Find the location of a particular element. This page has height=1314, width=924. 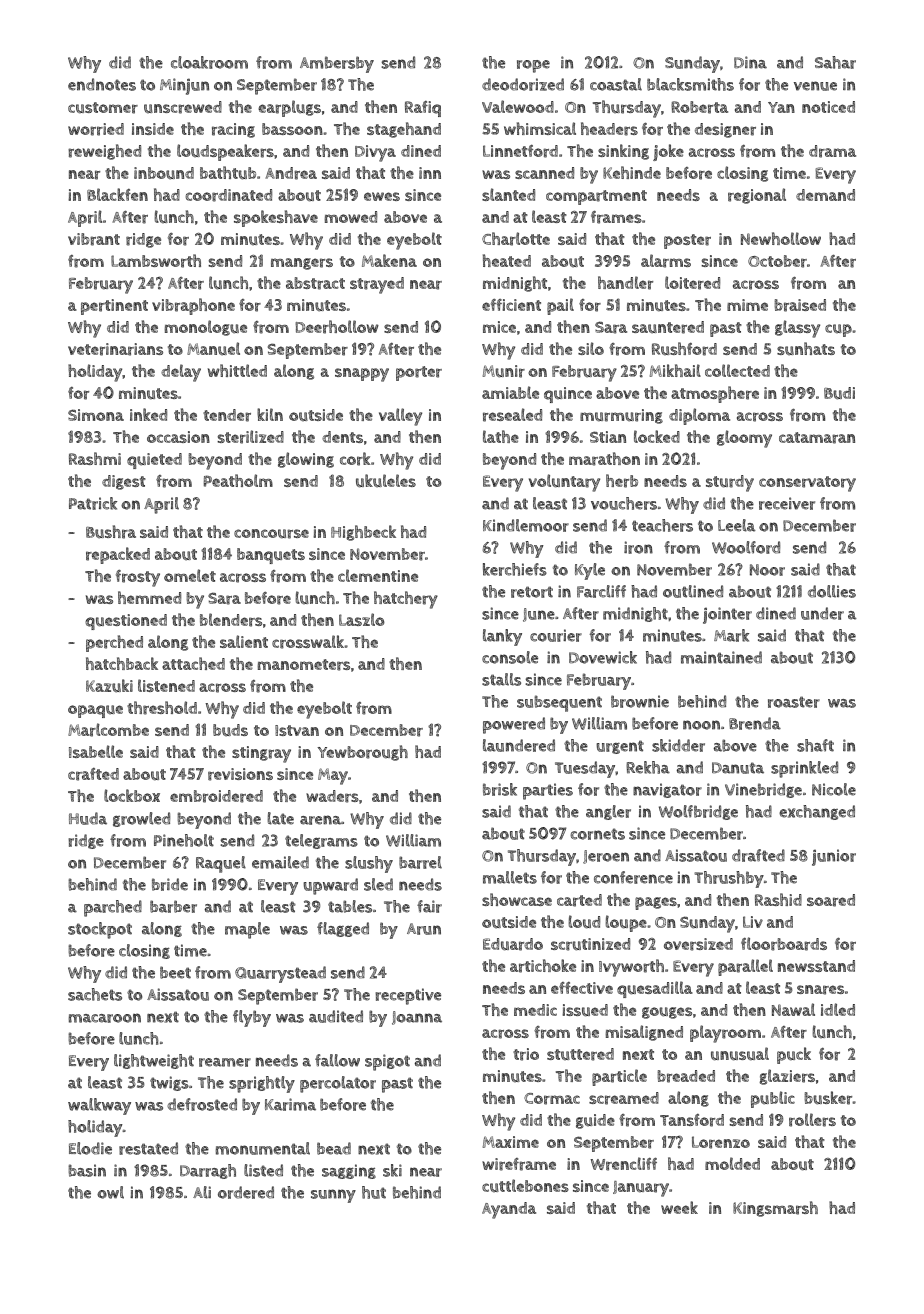

lightweight is located at coordinates (154, 1061).
